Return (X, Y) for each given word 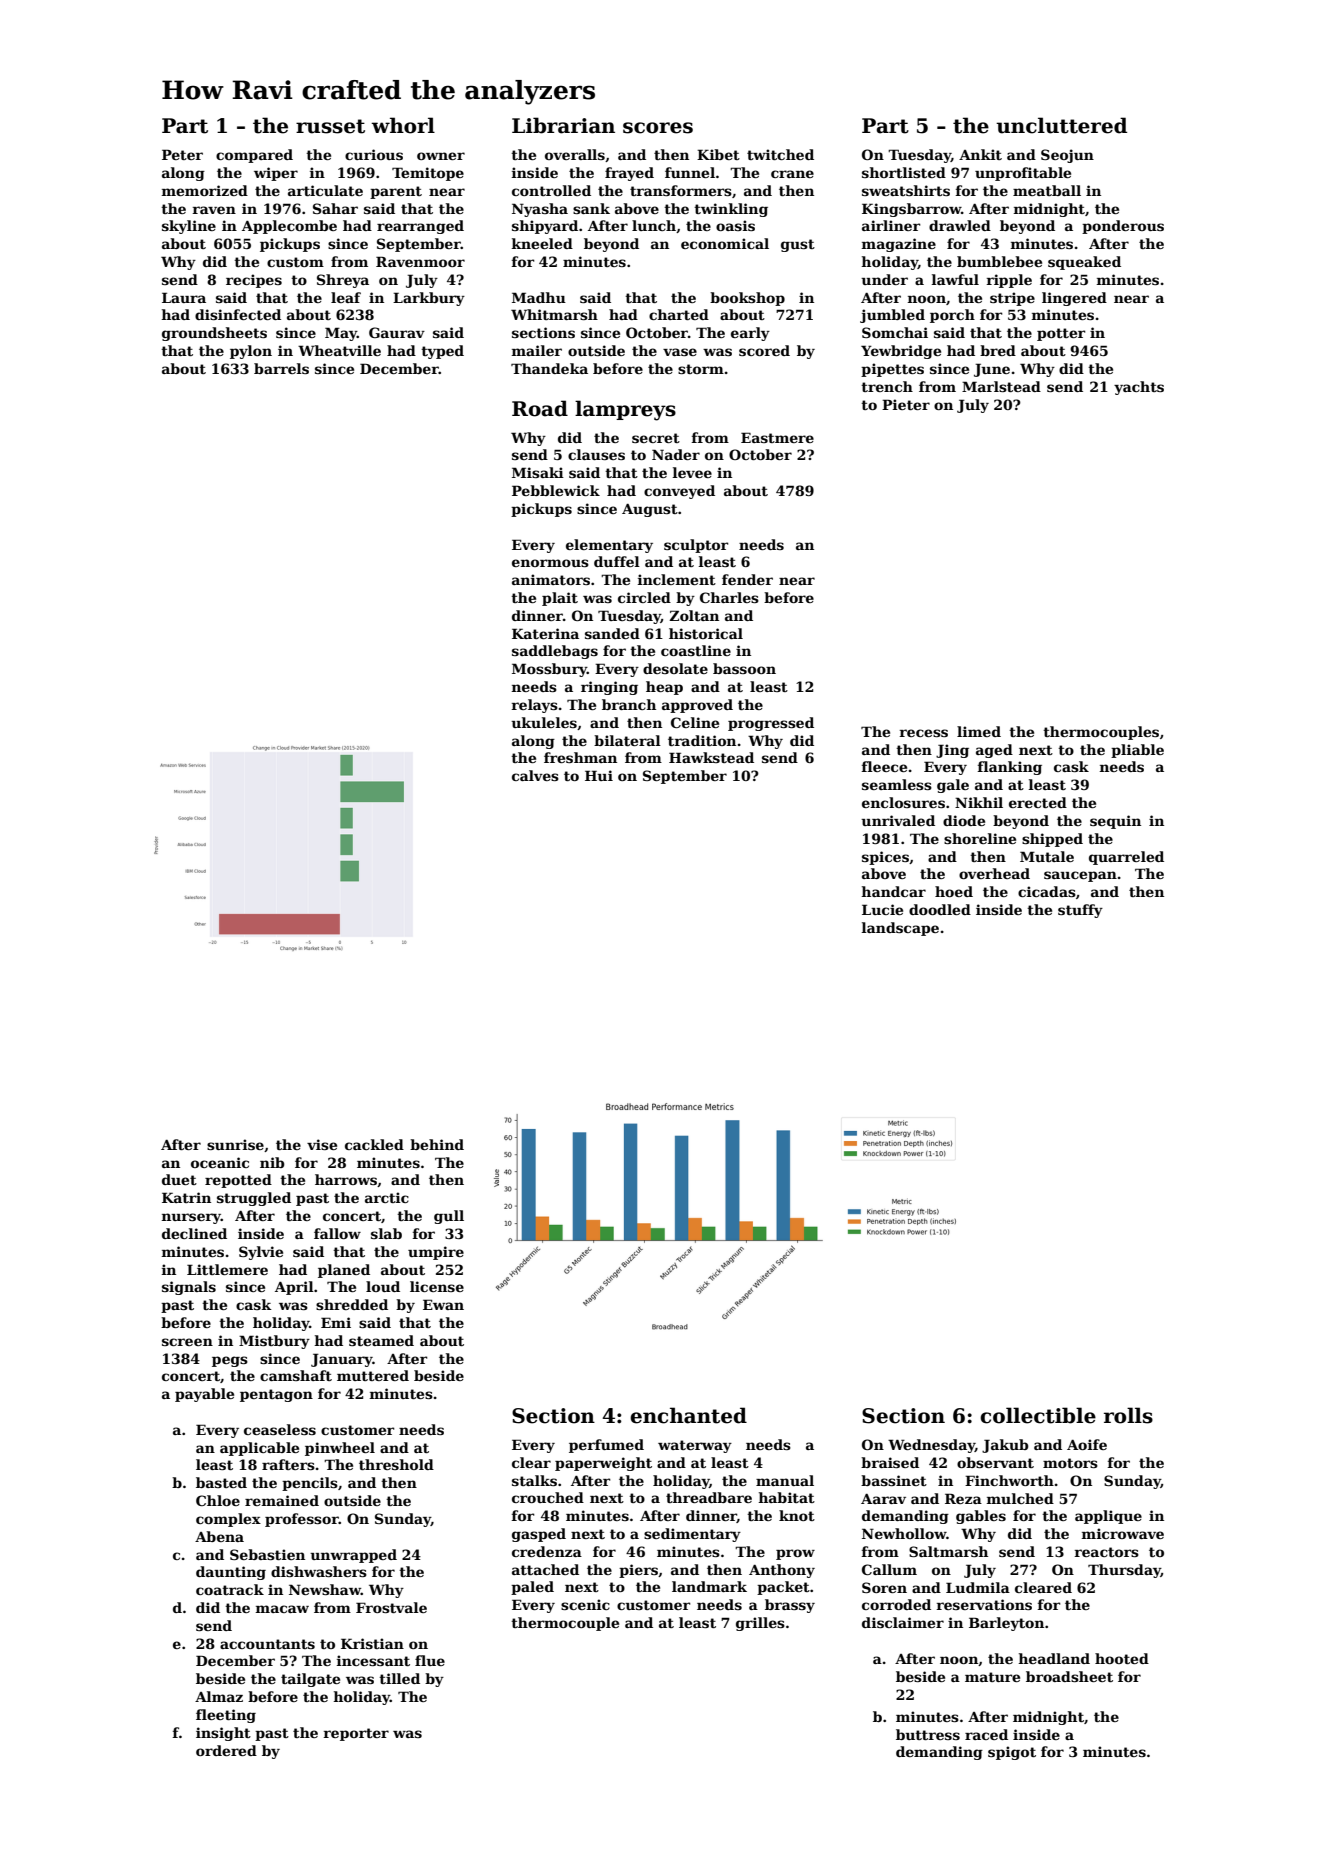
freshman (580, 757)
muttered (373, 1375)
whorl (403, 125)
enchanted (688, 1415)
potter (1061, 334)
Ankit (980, 154)
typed (442, 352)
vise (322, 1144)
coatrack (230, 1589)
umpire (436, 1253)
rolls (1128, 1415)
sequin (1115, 822)
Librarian (563, 125)
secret (656, 438)
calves (535, 775)
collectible (1038, 1415)
